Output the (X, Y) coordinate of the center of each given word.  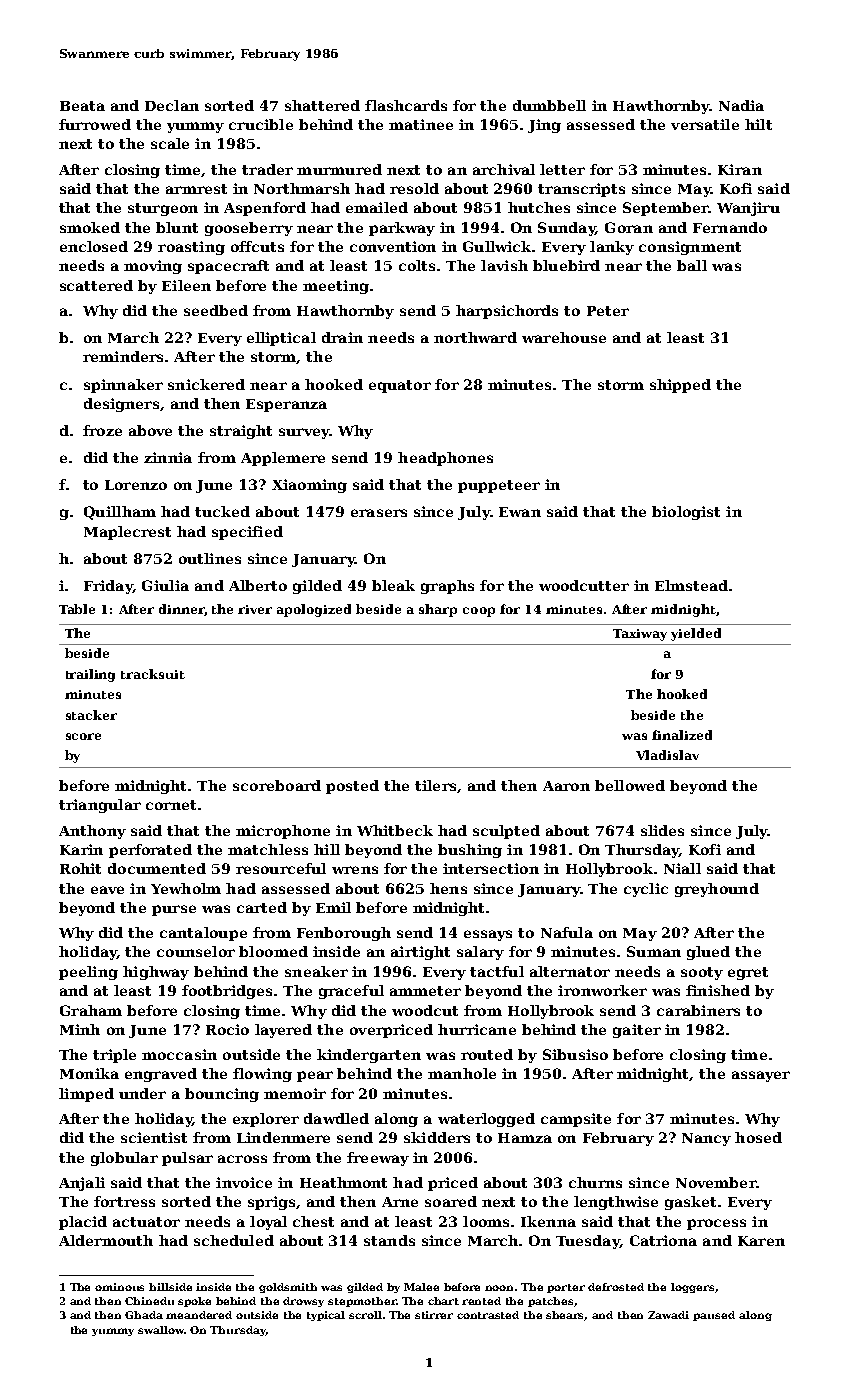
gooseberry (249, 229)
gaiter (637, 1031)
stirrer (434, 1315)
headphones (445, 459)
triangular (100, 806)
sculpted (506, 832)
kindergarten (369, 1056)
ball (692, 265)
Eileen (186, 285)
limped (86, 1095)
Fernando (730, 227)
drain (342, 337)
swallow (161, 1330)
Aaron (566, 786)
